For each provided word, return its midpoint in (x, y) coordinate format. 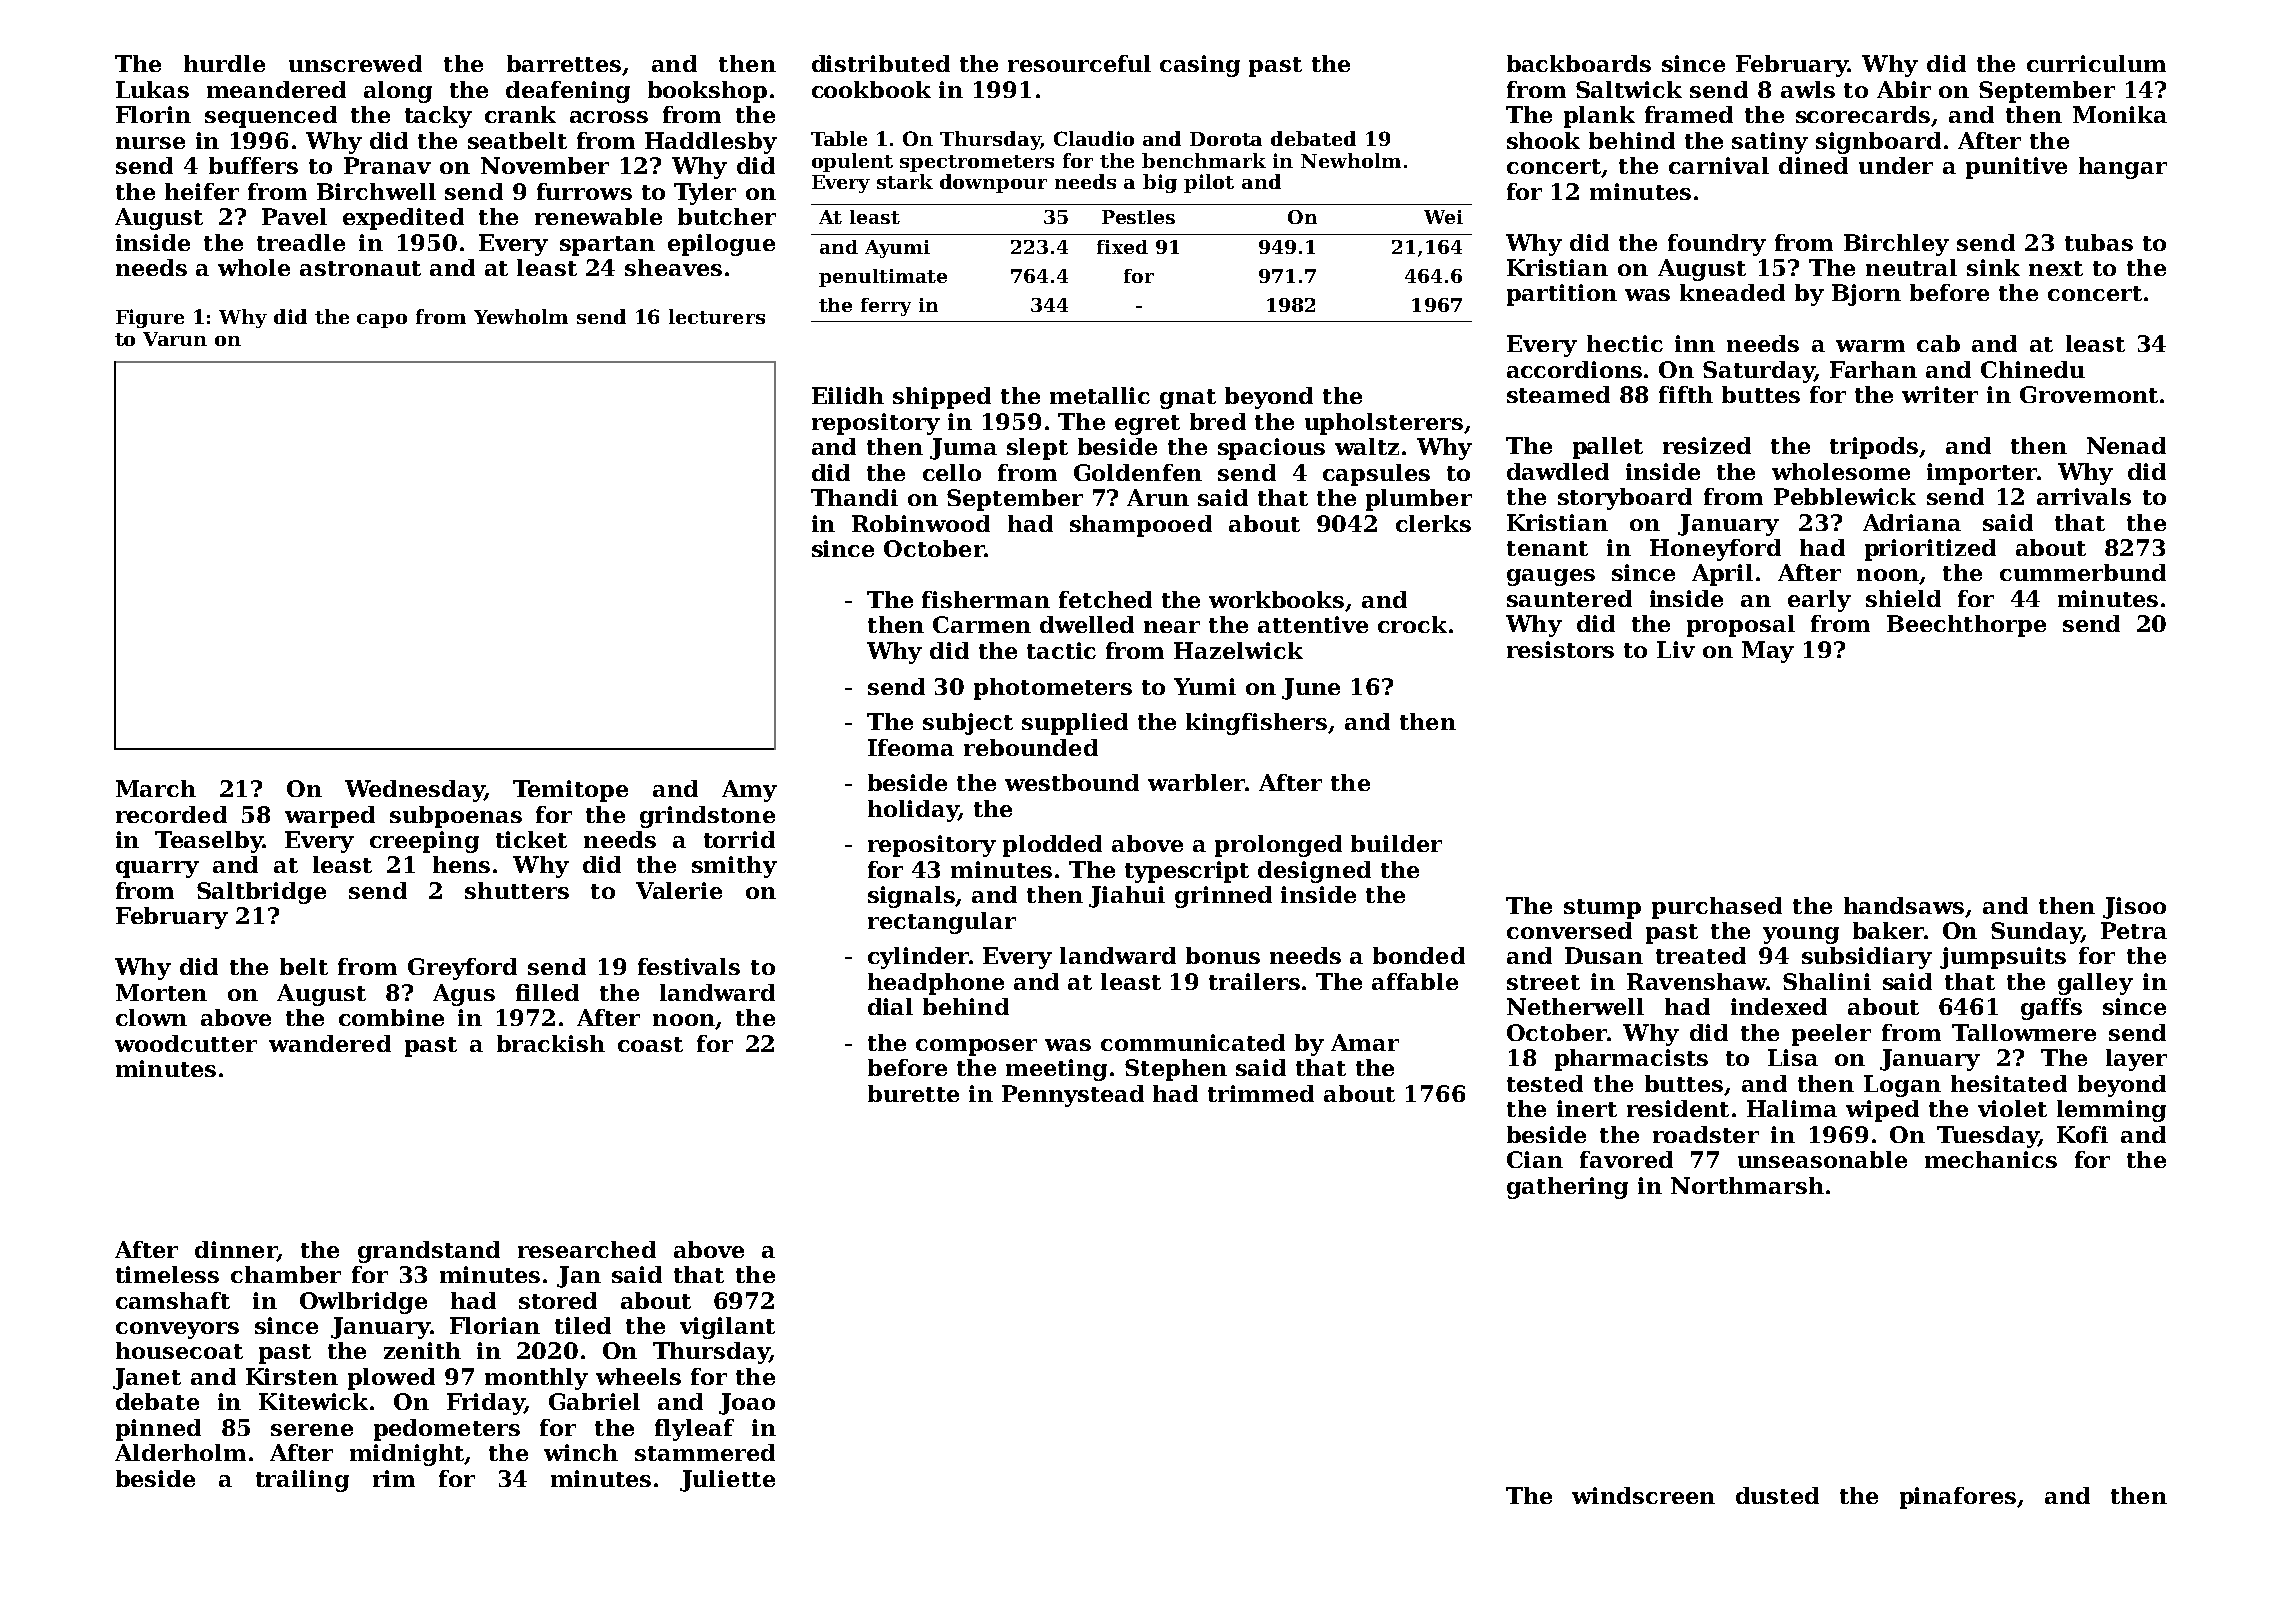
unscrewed (355, 63)
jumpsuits (2003, 958)
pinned (158, 1430)
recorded (171, 814)
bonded (1419, 955)
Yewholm (521, 316)
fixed (1122, 247)
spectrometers (977, 163)
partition (1562, 295)
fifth (1686, 394)
